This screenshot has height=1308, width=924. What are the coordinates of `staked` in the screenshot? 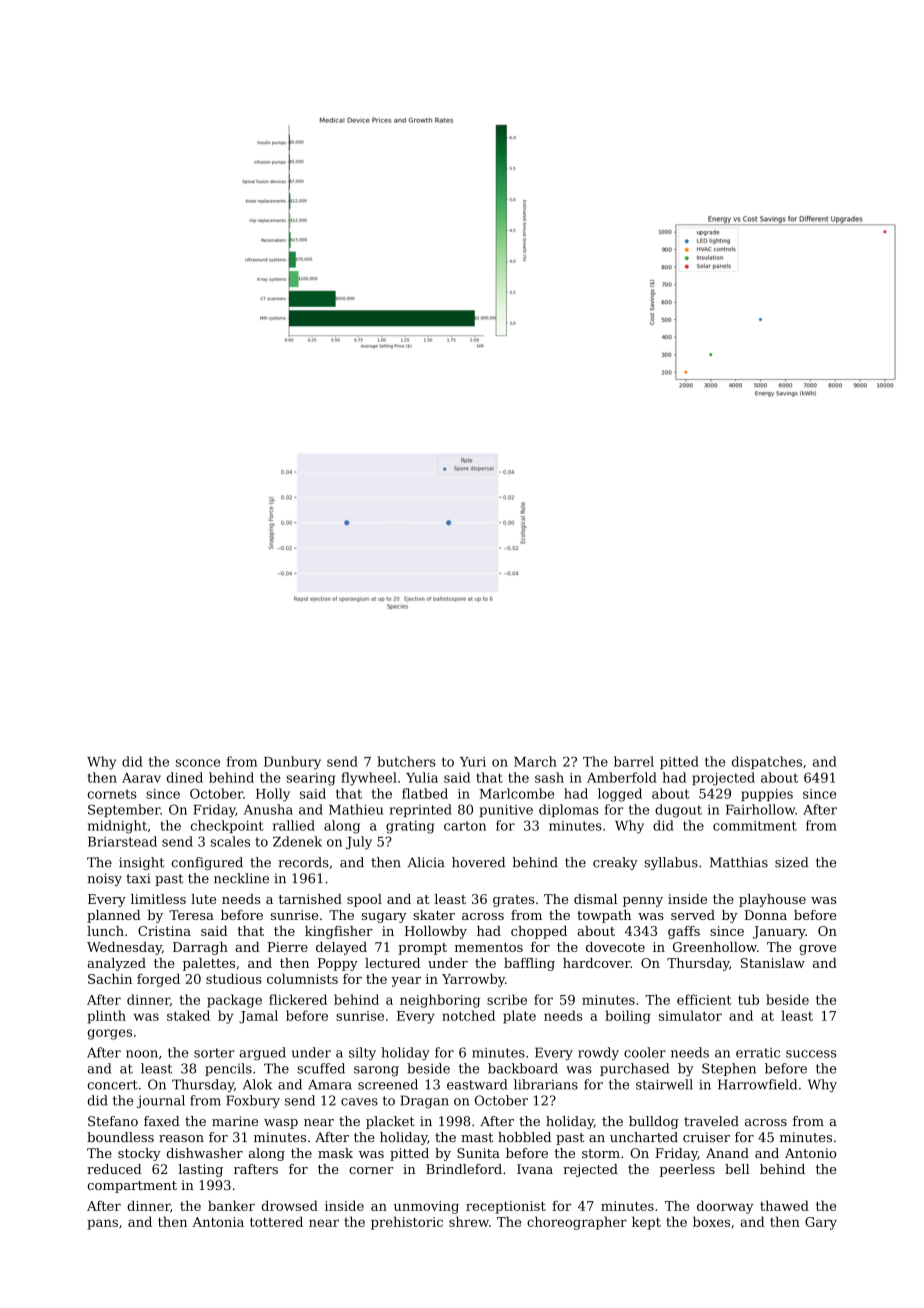 It's located at (188, 1015).
